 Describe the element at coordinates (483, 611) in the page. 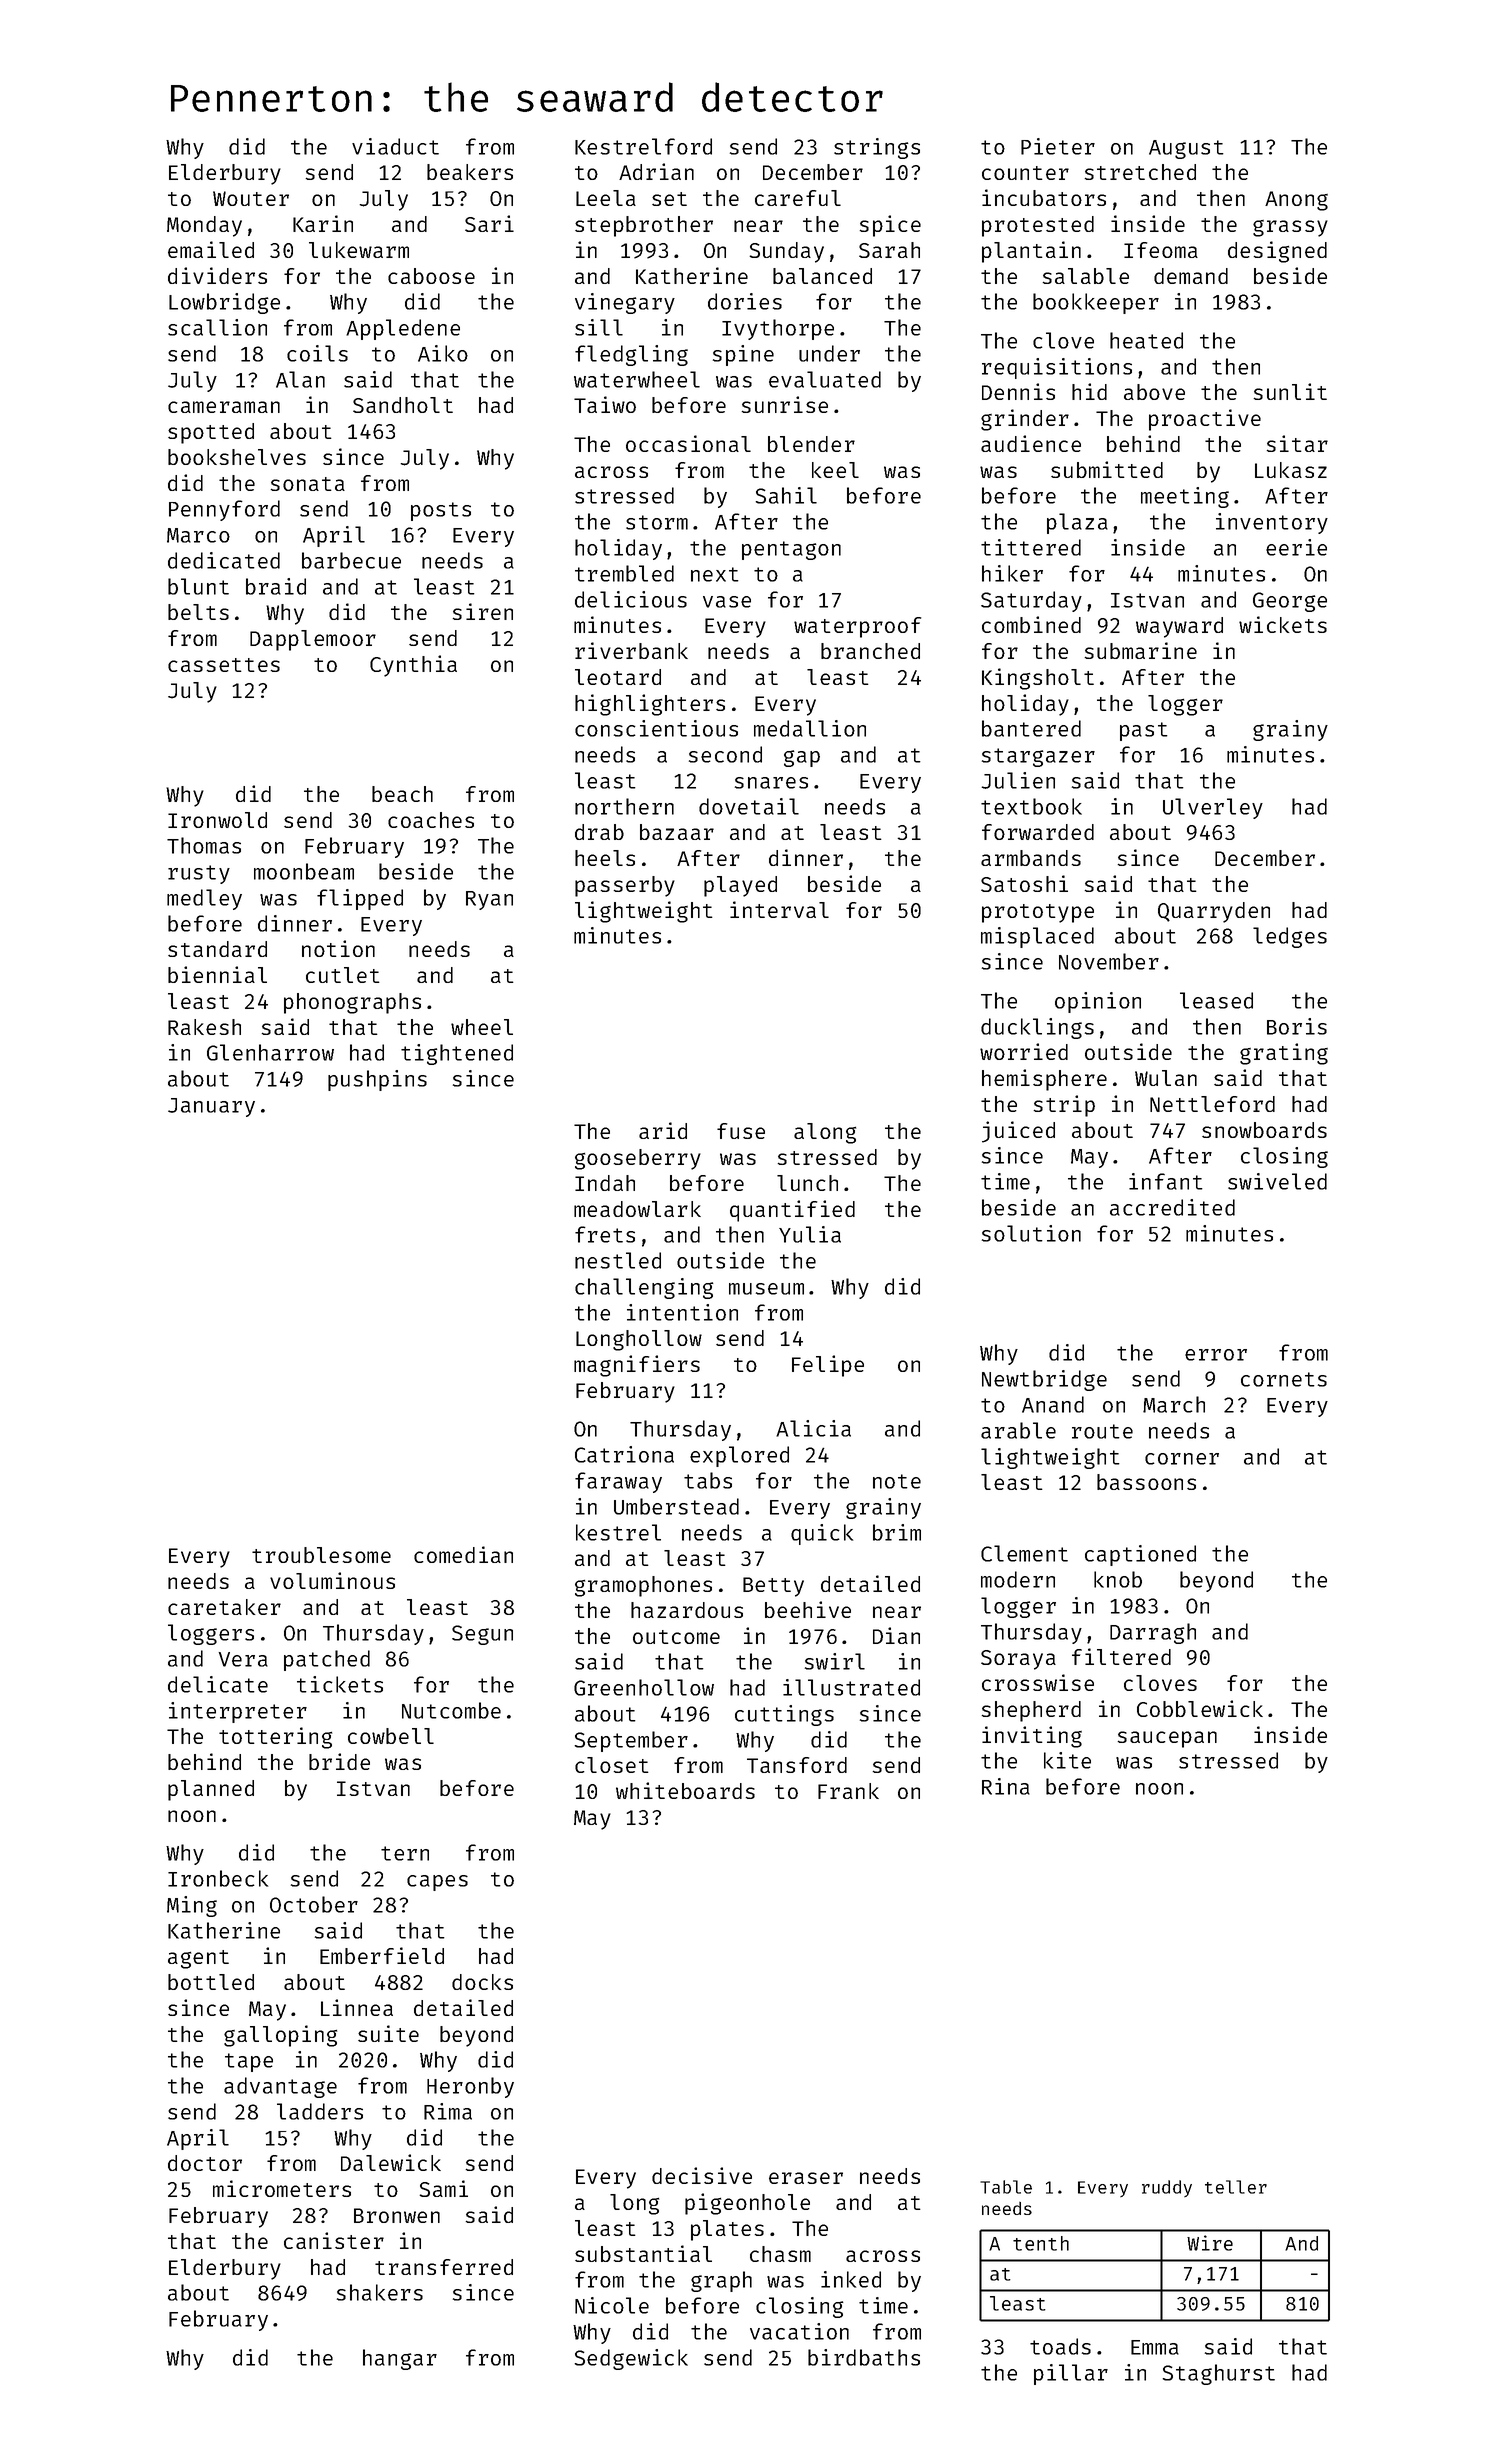

I see `siren` at that location.
